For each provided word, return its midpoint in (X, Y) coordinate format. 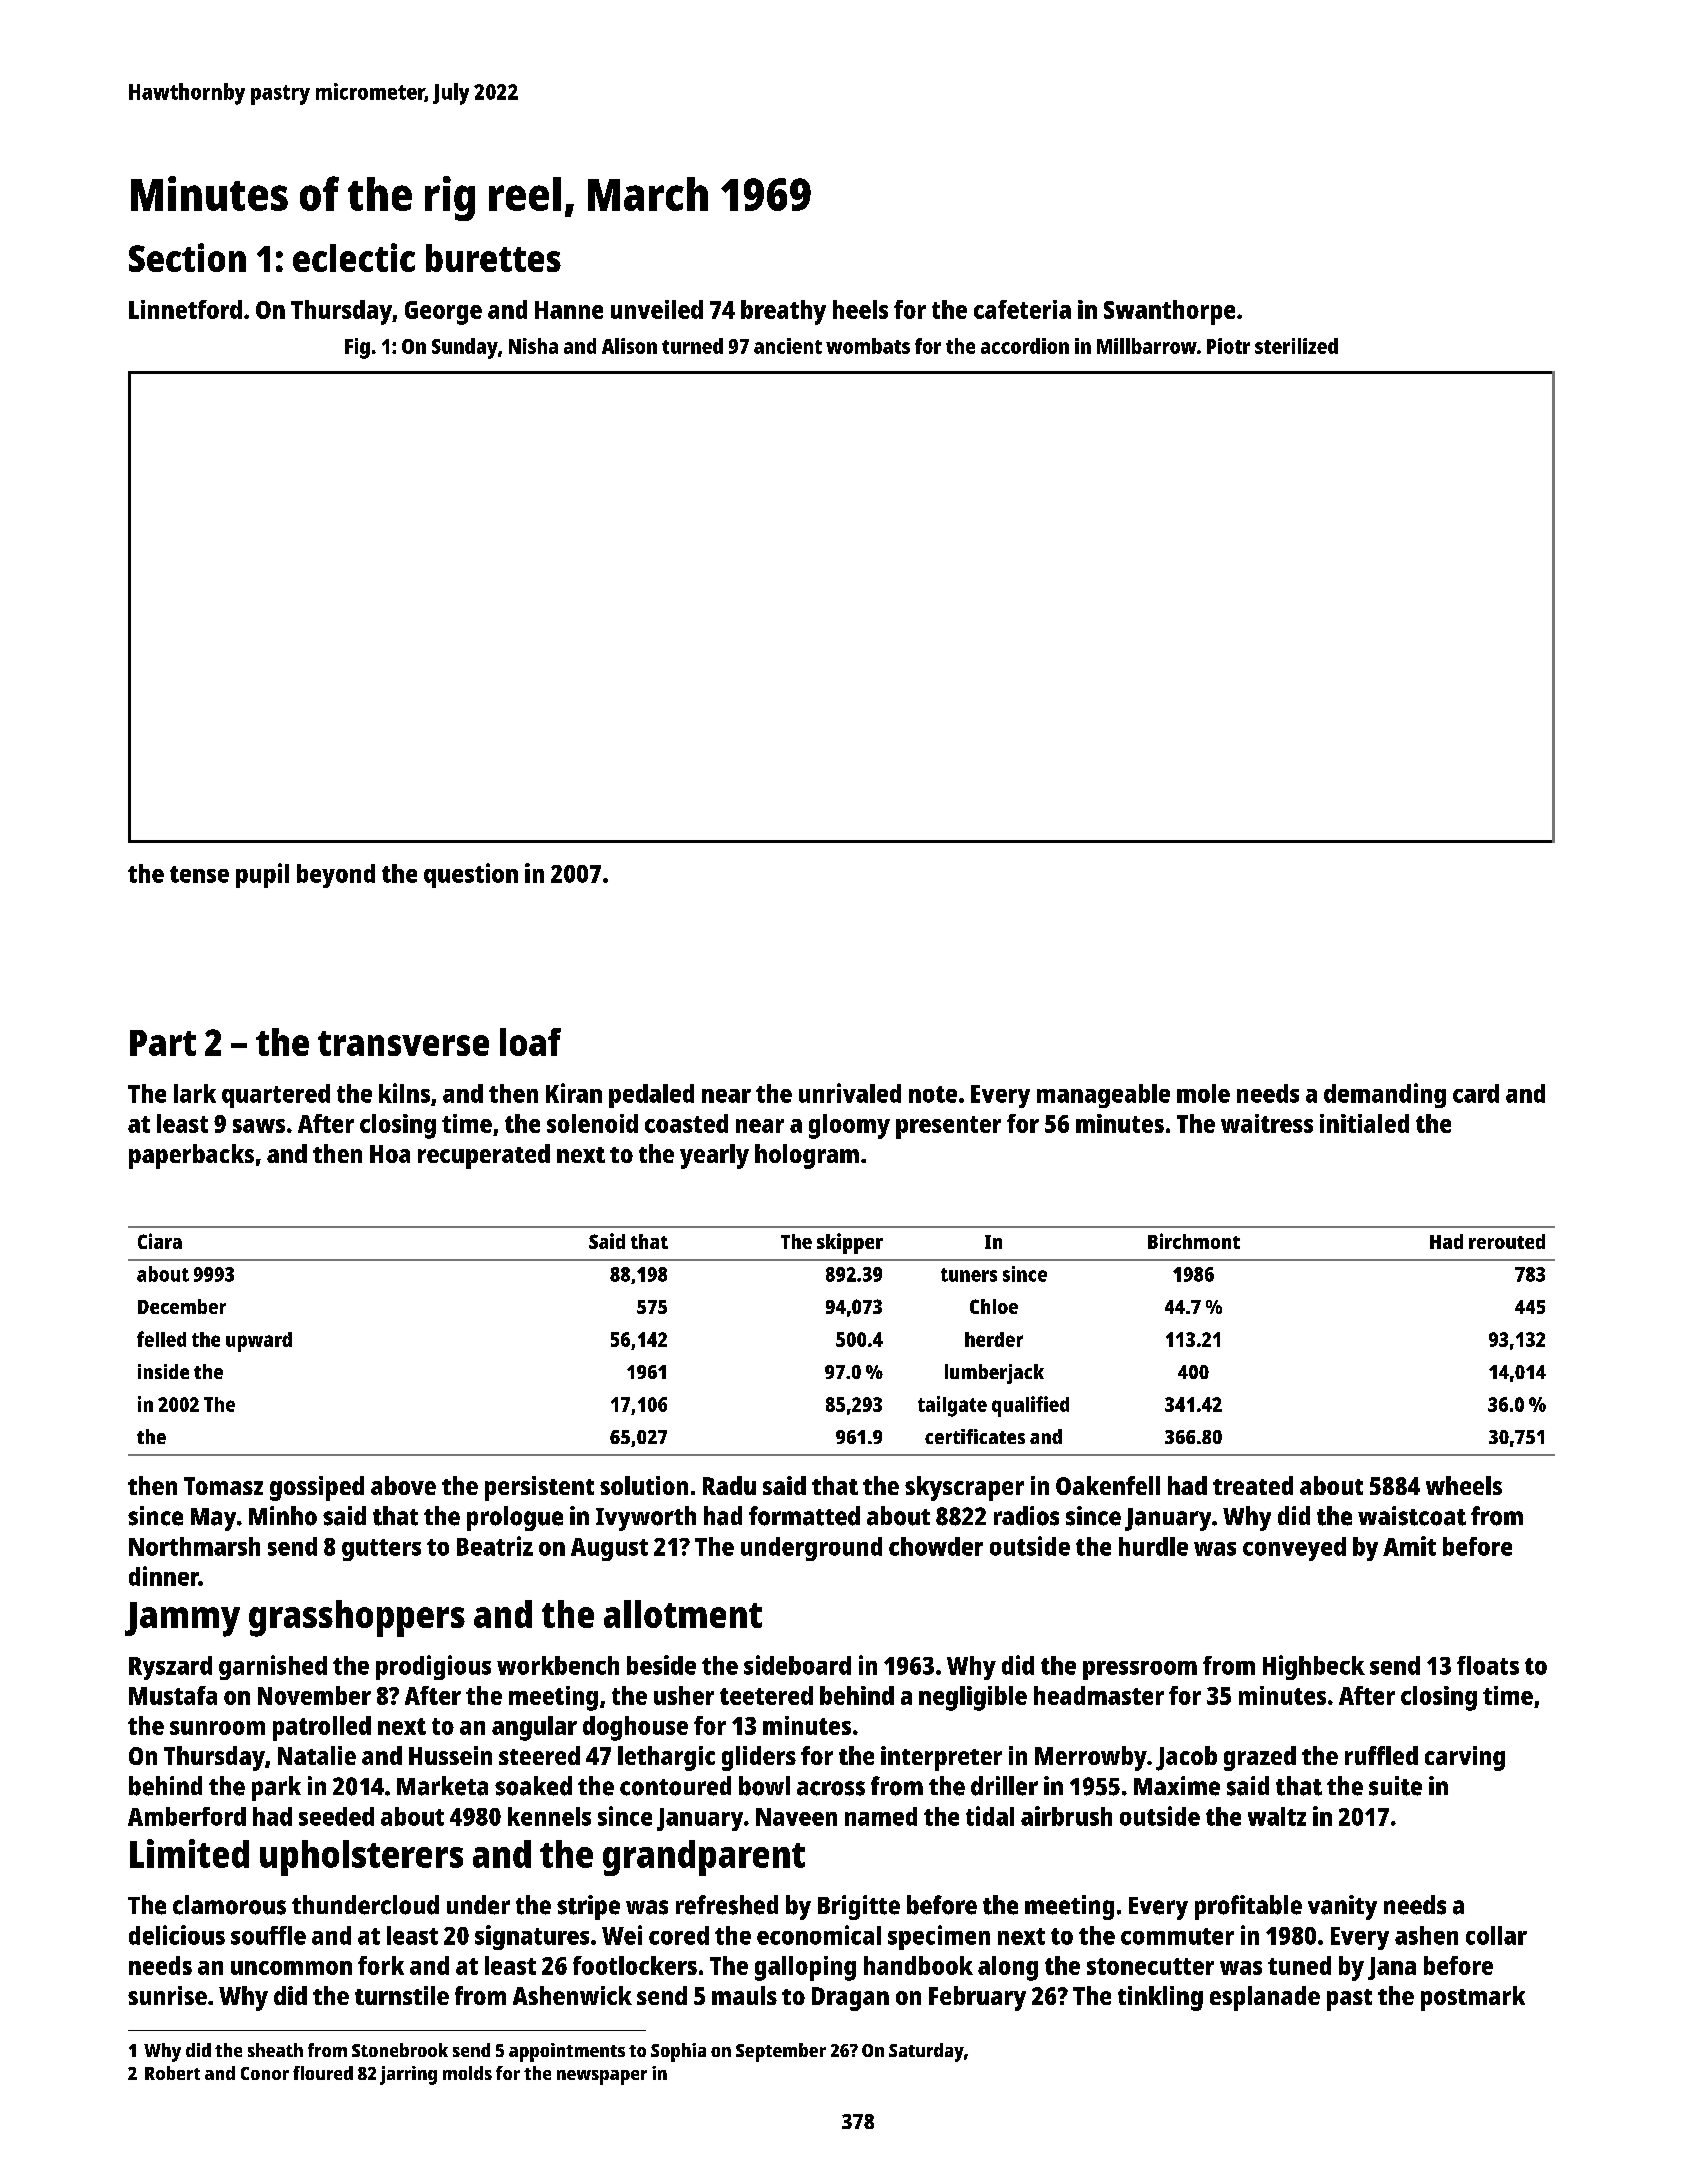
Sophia (678, 2052)
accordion (1025, 346)
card (1476, 1093)
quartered (276, 1096)
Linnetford (185, 309)
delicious (177, 1935)
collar (1496, 1935)
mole (1203, 1093)
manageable (1103, 1096)
